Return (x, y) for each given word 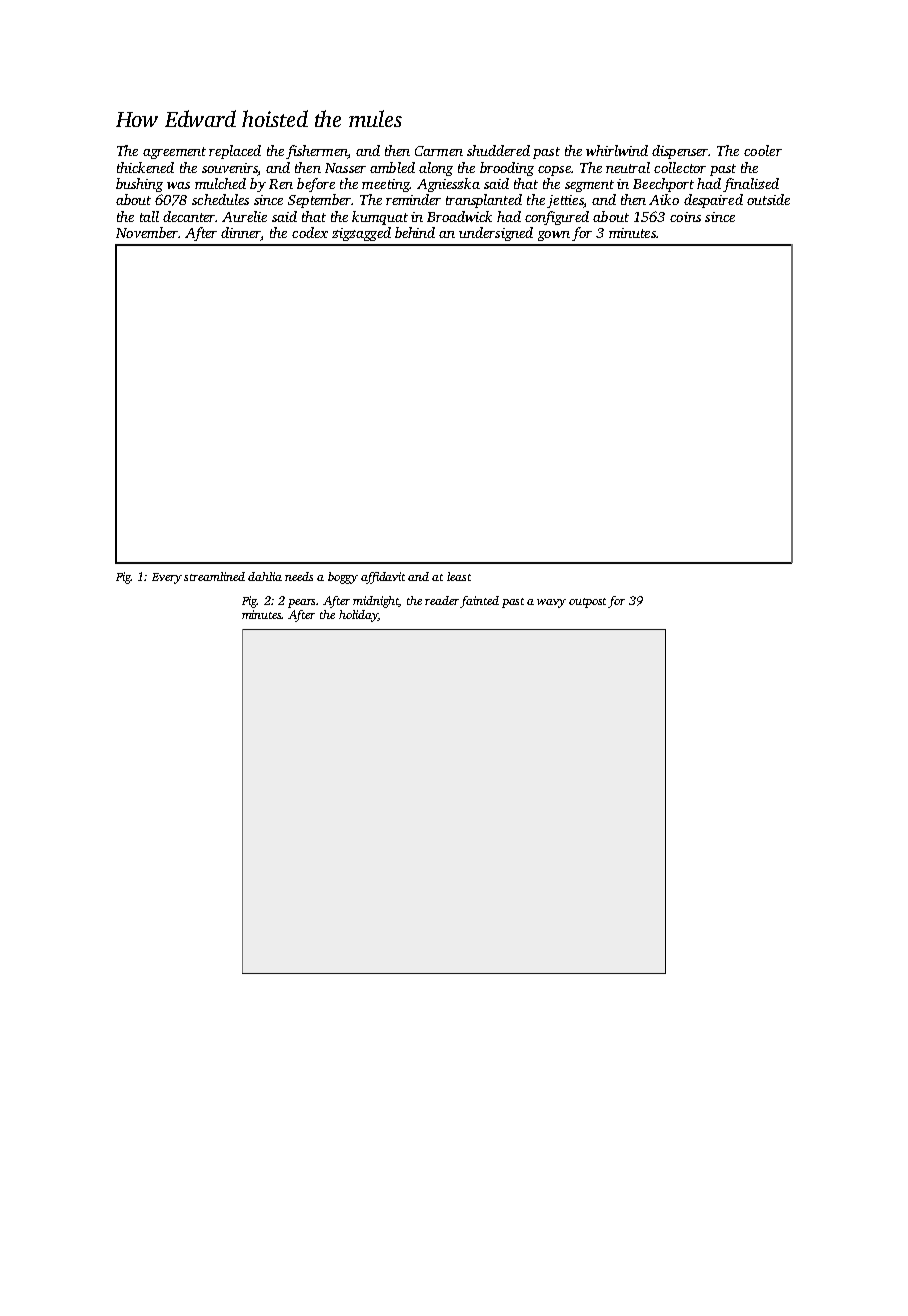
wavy (551, 603)
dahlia (265, 576)
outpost (587, 603)
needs (299, 576)
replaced (235, 152)
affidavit (383, 578)
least (459, 576)
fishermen (317, 152)
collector (680, 167)
